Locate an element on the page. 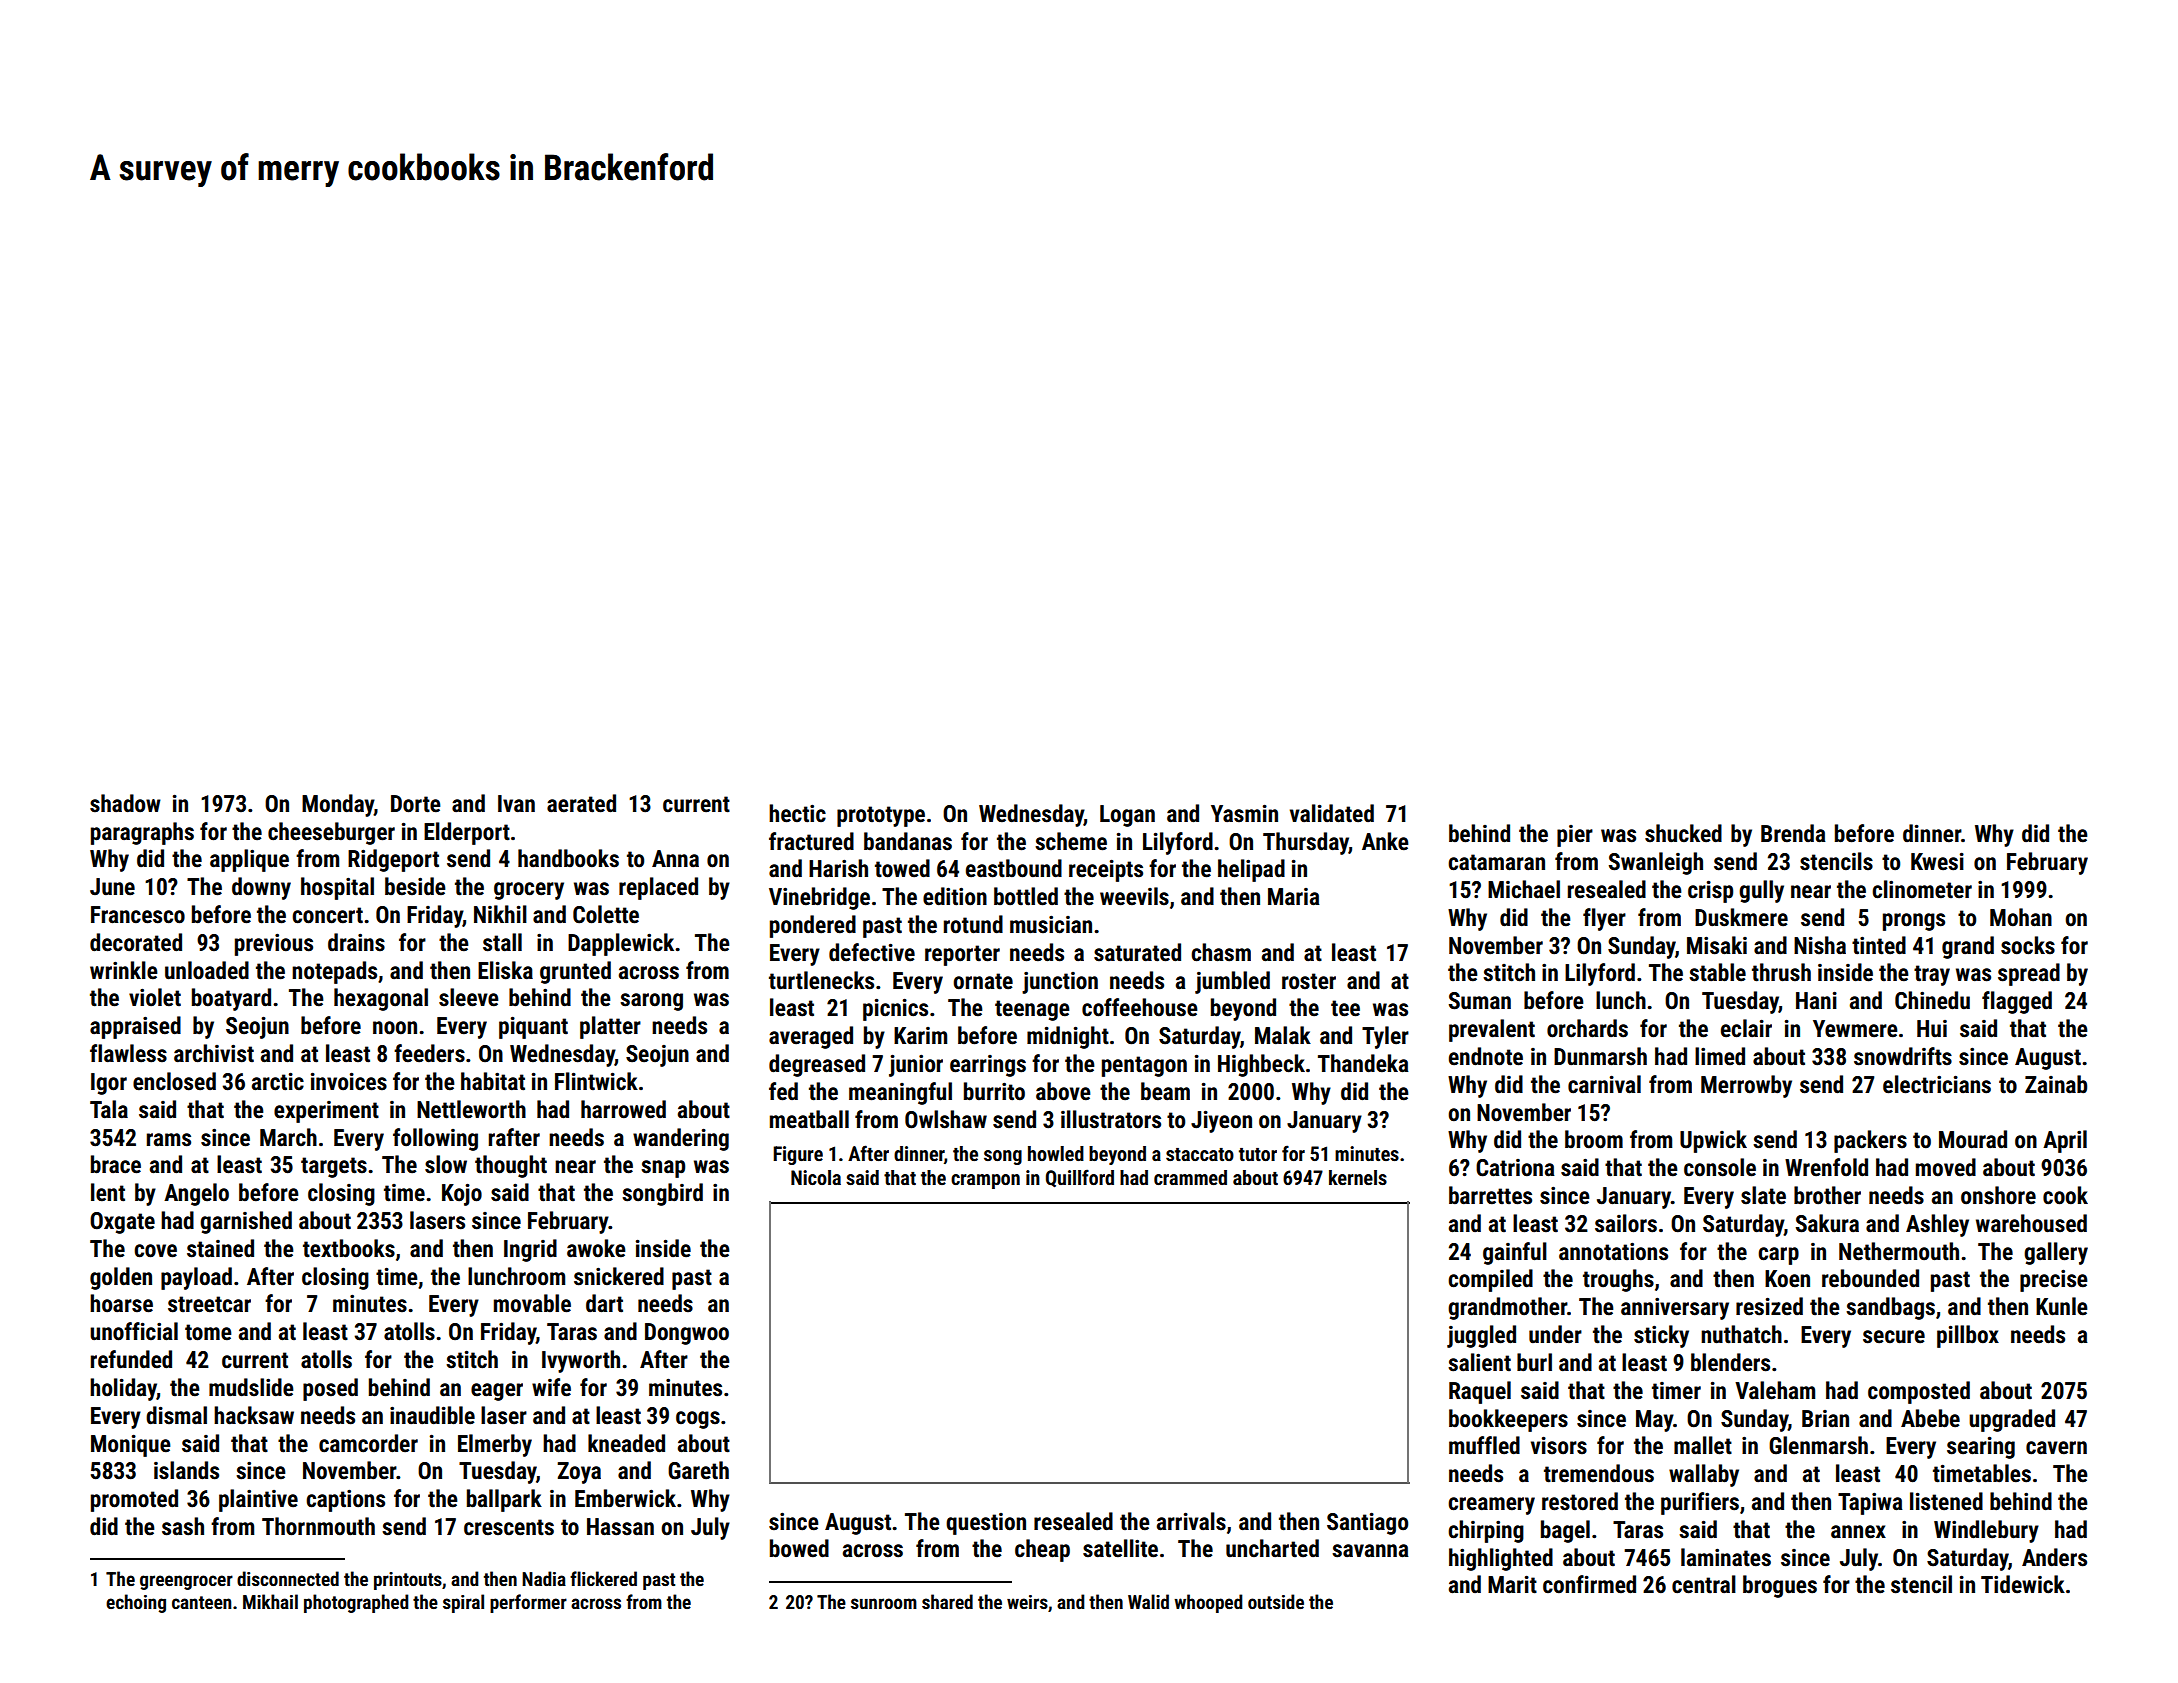  Nadia is located at coordinates (544, 1578).
